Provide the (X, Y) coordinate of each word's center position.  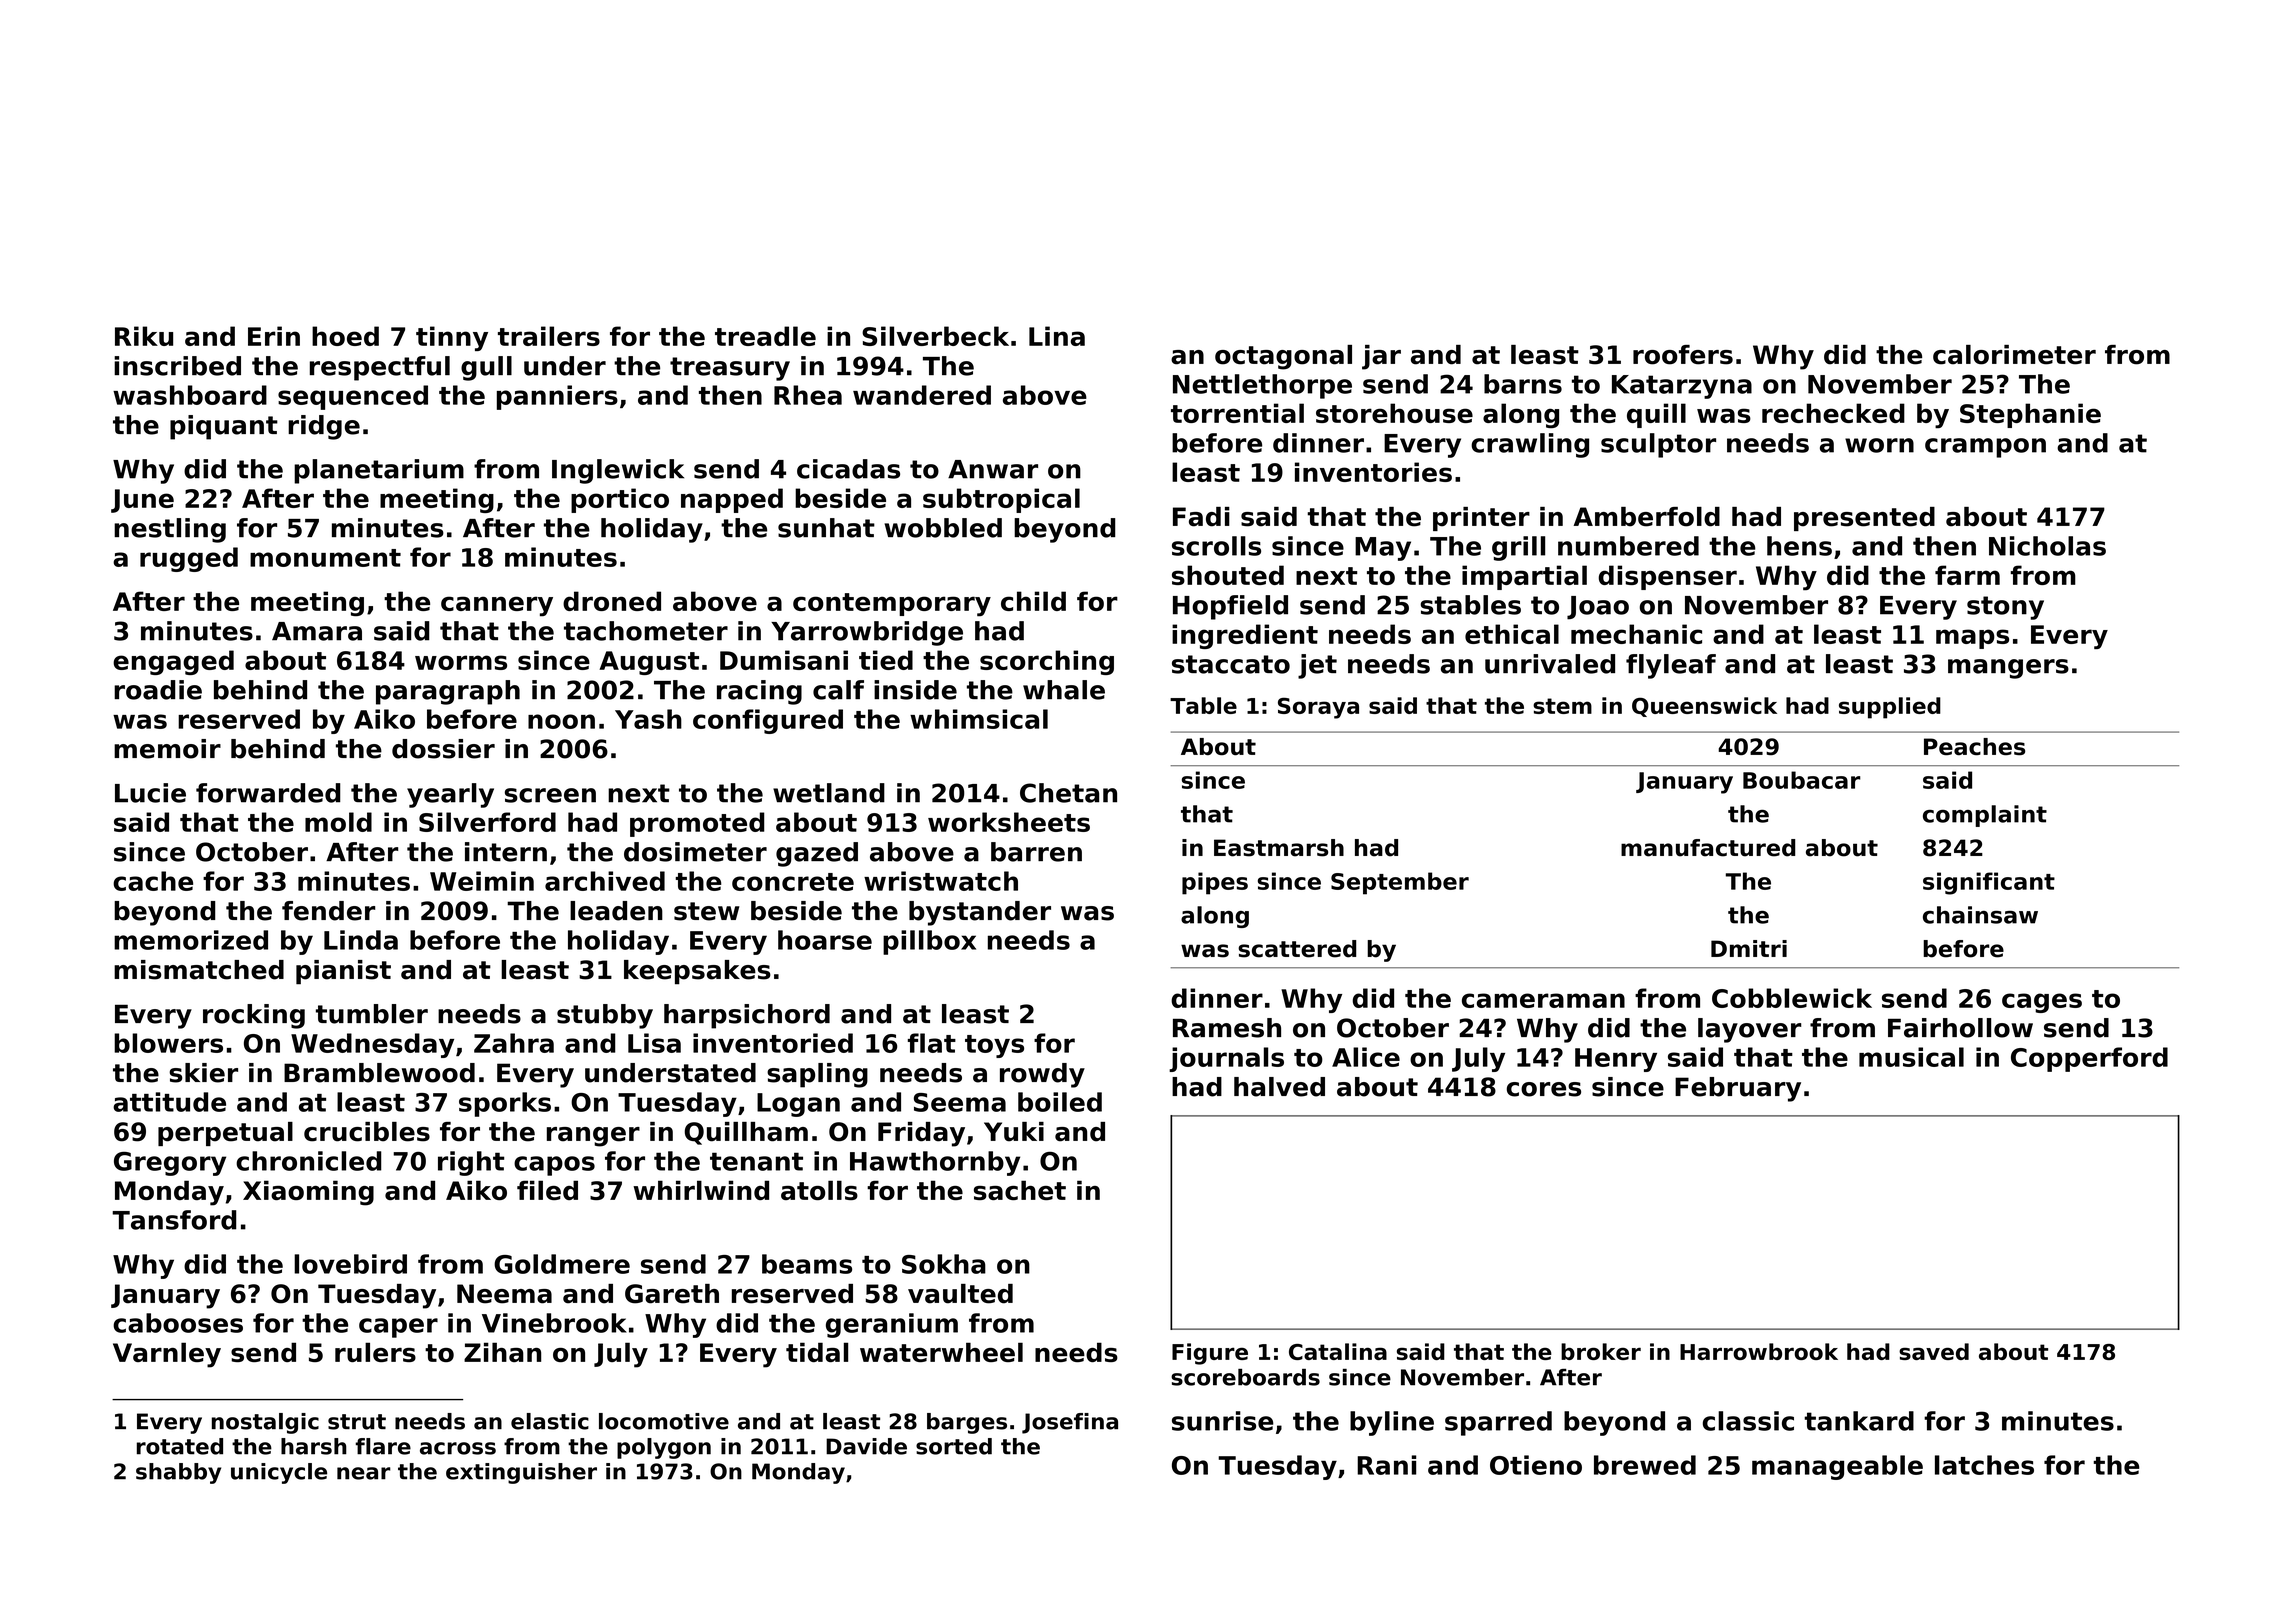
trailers (549, 336)
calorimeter (2014, 355)
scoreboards (1245, 1377)
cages (2042, 1003)
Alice (1366, 1057)
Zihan (502, 1352)
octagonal (1283, 357)
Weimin (482, 881)
